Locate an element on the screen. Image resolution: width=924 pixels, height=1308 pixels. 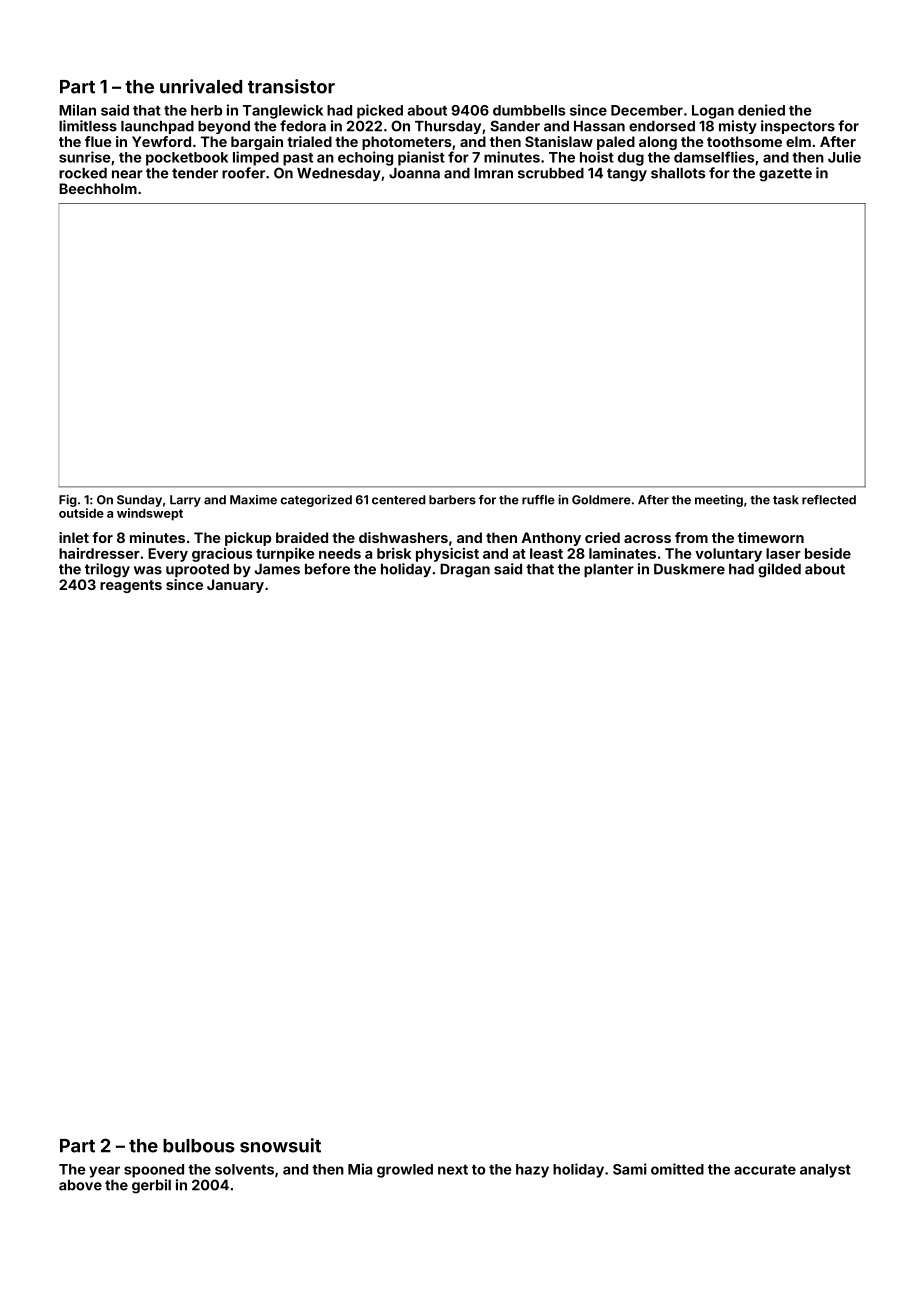
snowsuit is located at coordinates (280, 1145).
